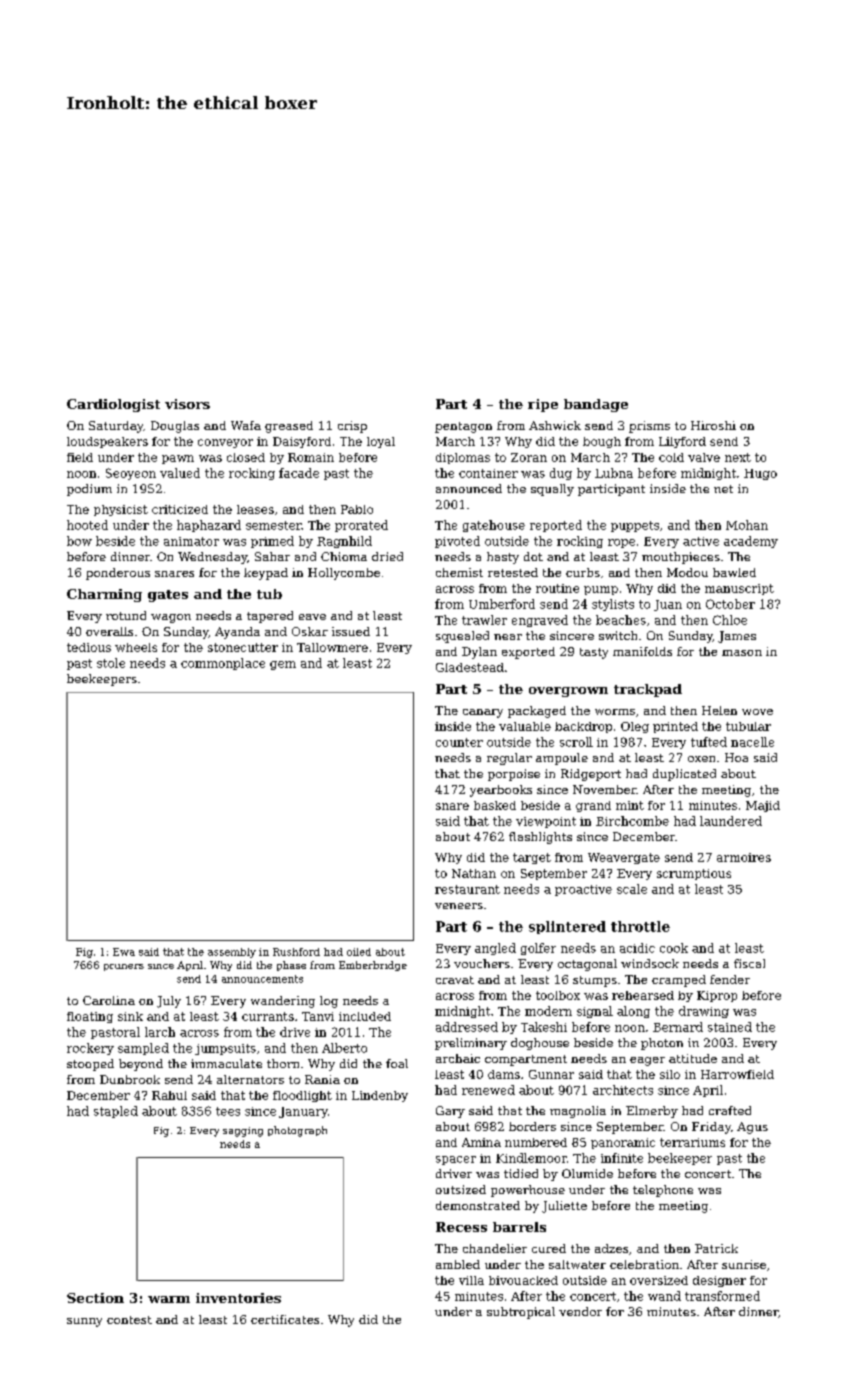 The height and width of the screenshot is (1400, 849). I want to click on Ayanda, so click(237, 633).
